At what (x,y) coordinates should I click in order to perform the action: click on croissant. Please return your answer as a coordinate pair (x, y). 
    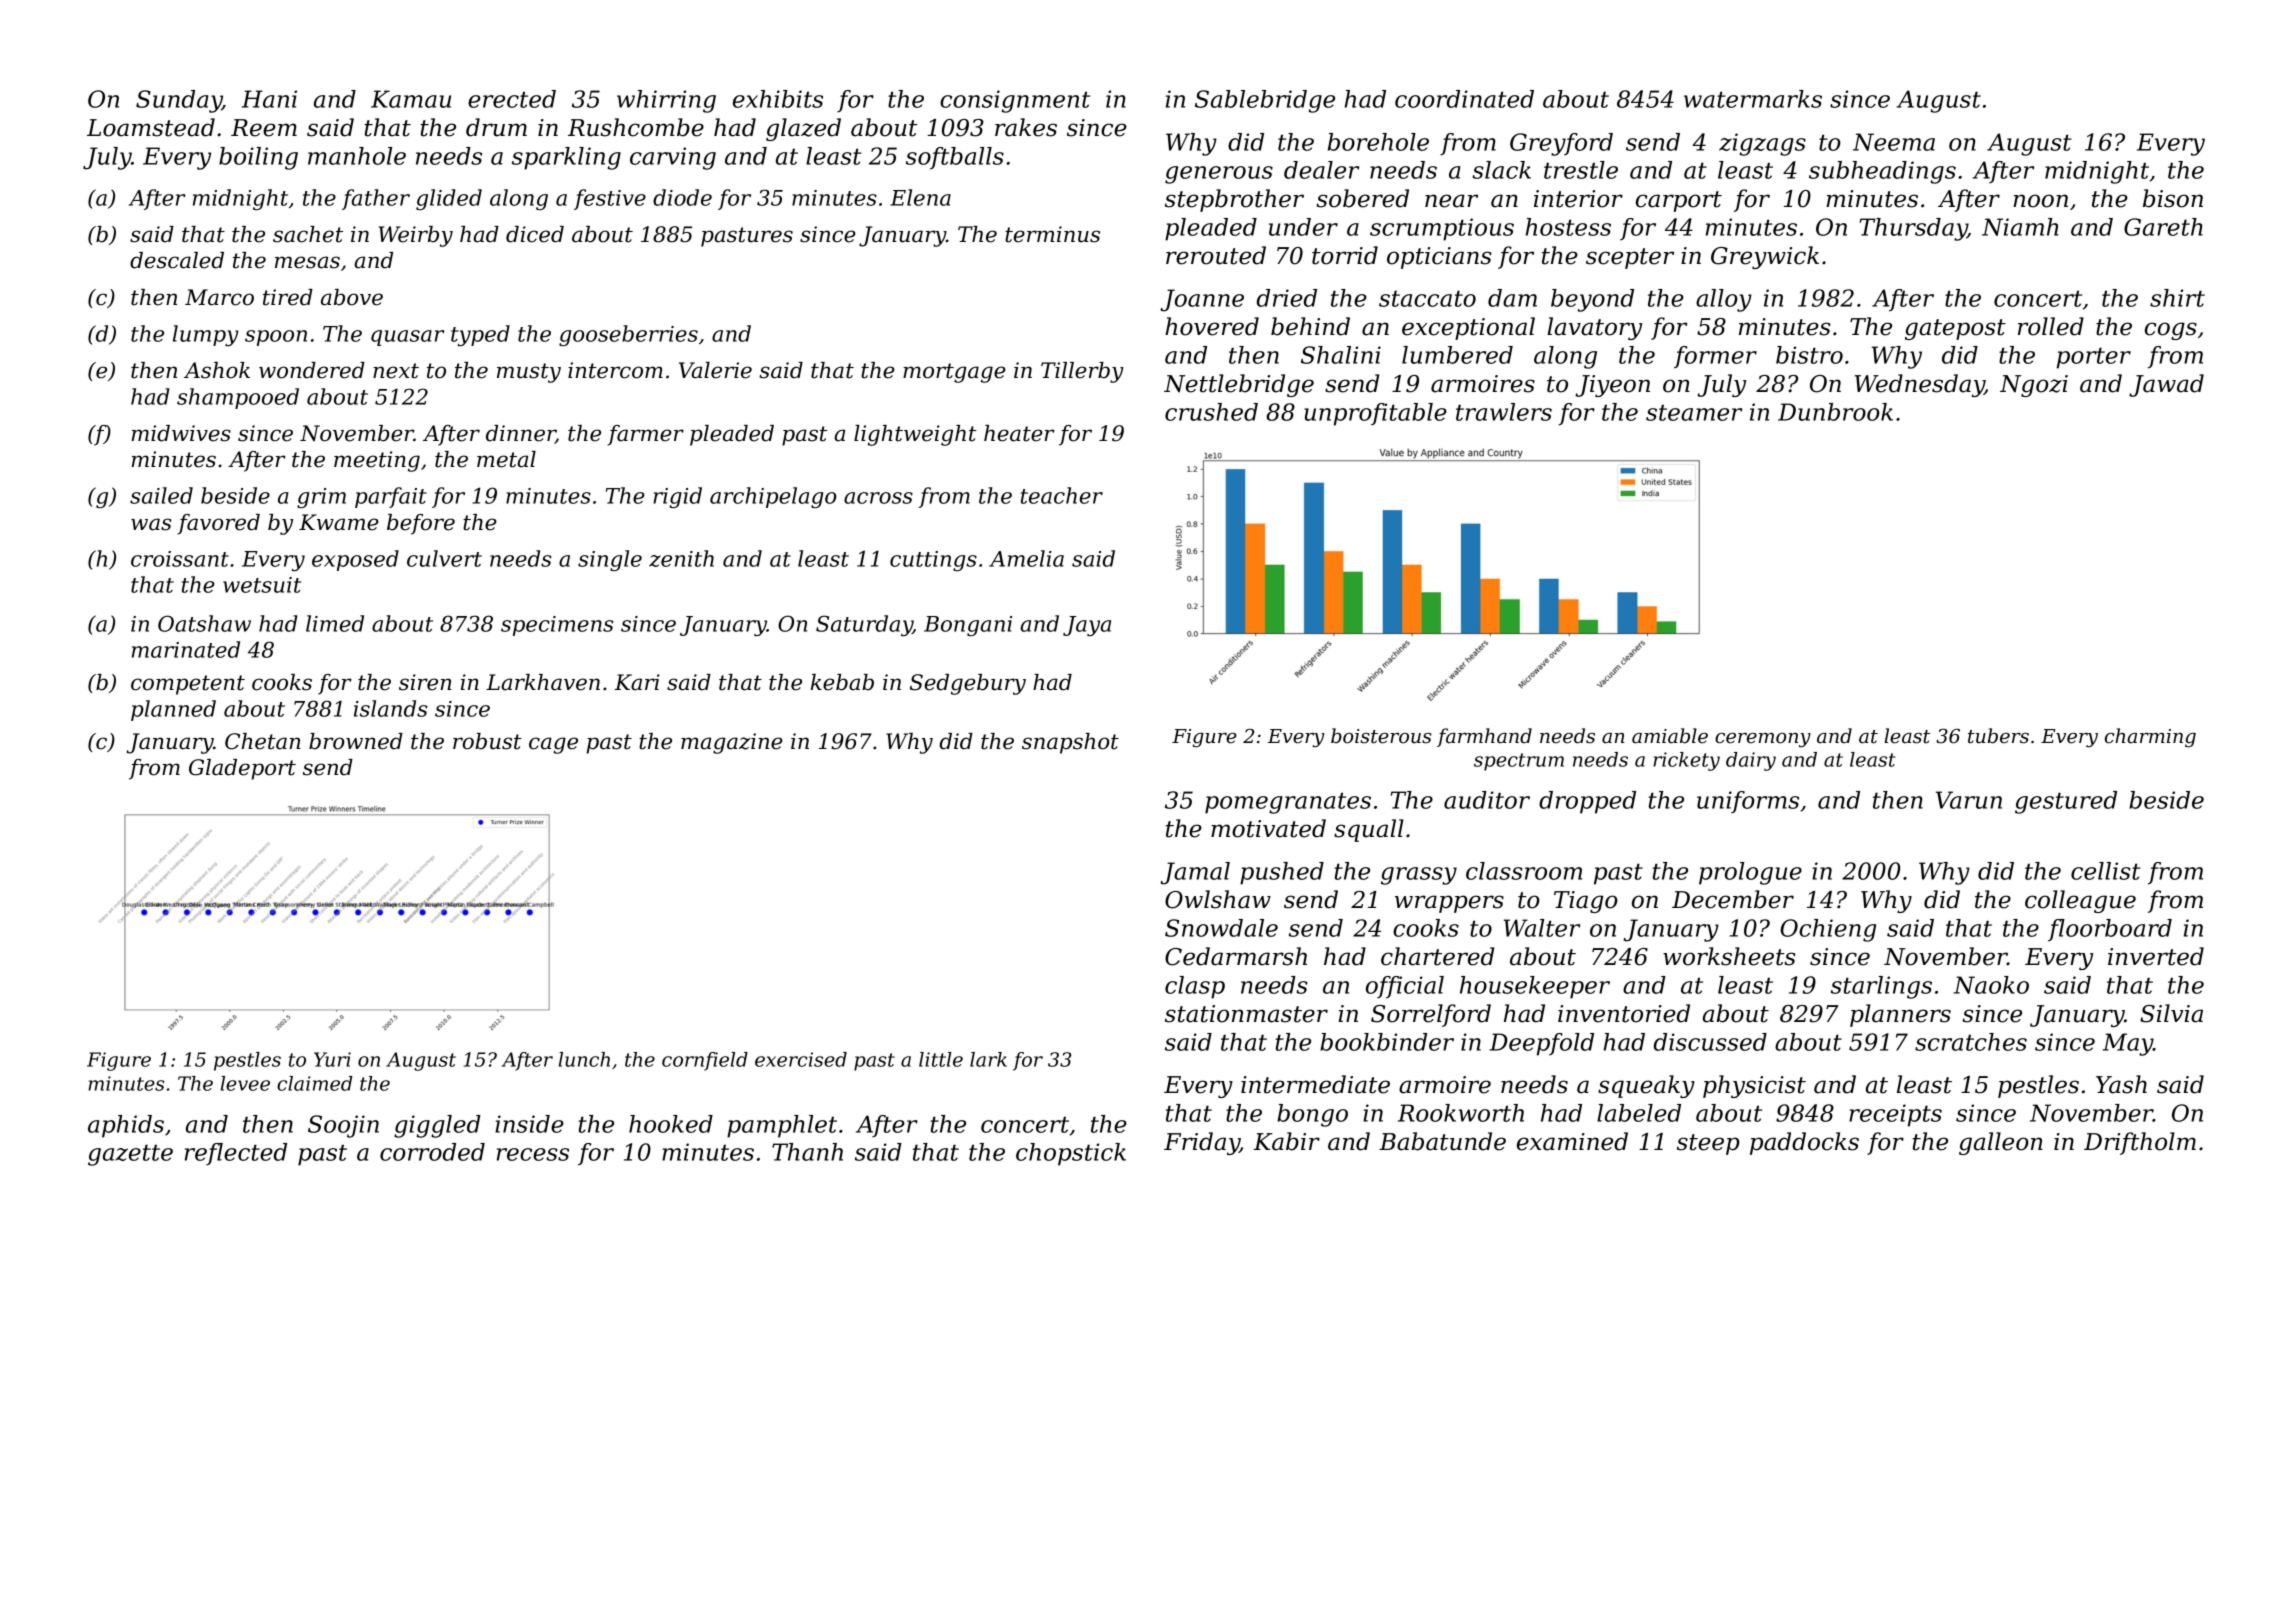
    Looking at the image, I should click on (180, 559).
